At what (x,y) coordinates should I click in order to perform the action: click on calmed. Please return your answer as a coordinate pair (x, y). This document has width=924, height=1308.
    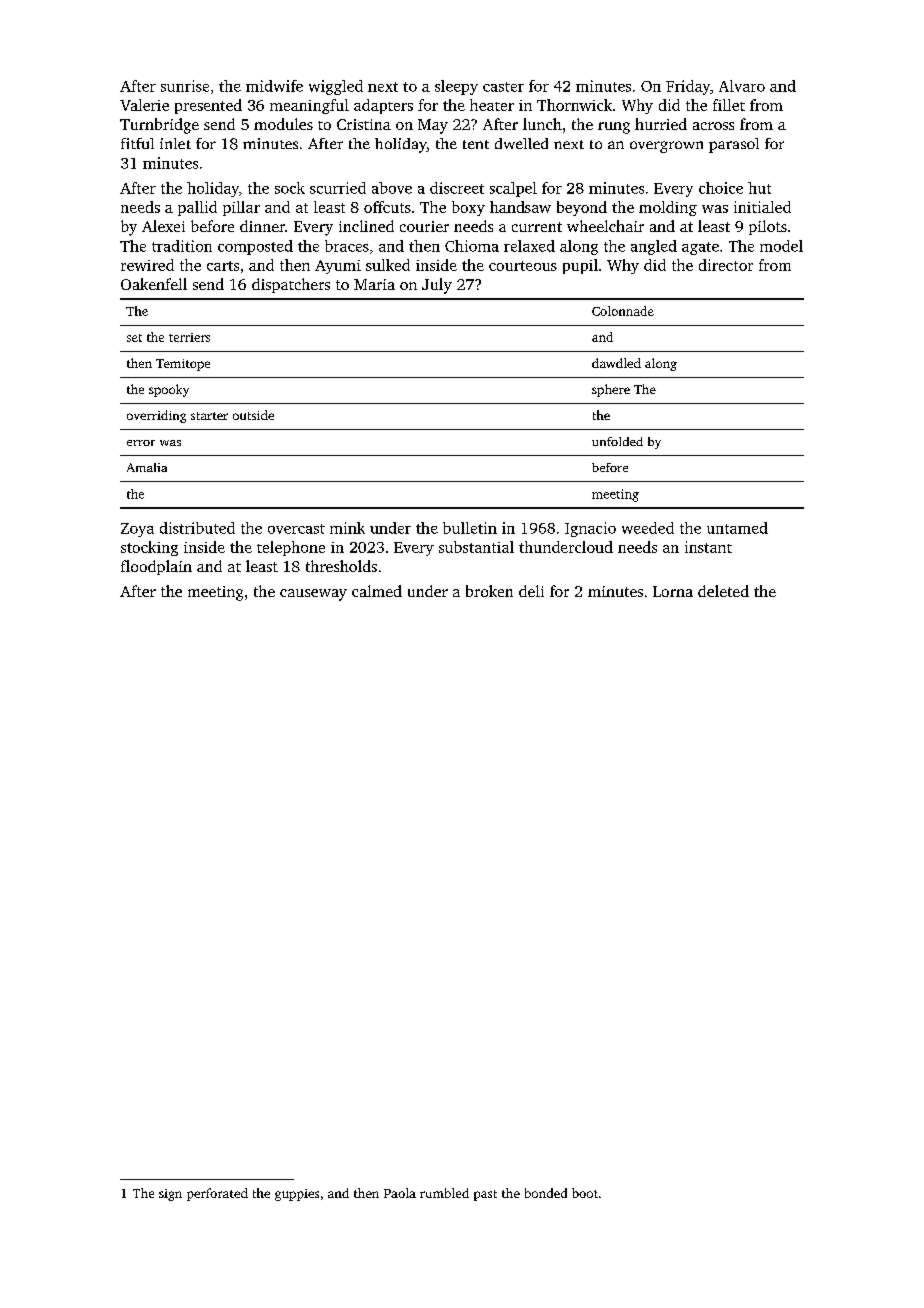
    Looking at the image, I should click on (377, 591).
